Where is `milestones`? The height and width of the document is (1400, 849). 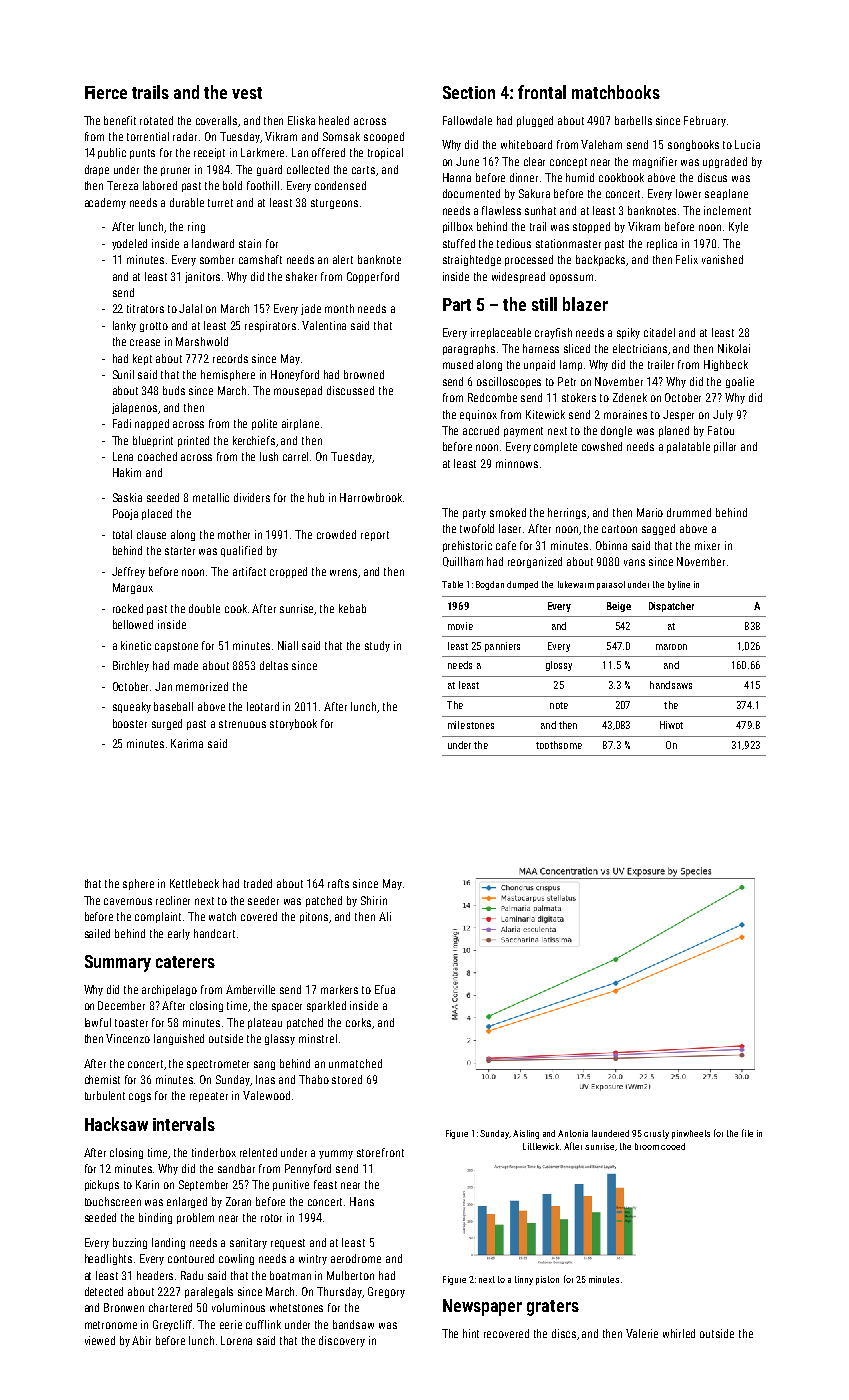
milestones is located at coordinates (471, 725).
